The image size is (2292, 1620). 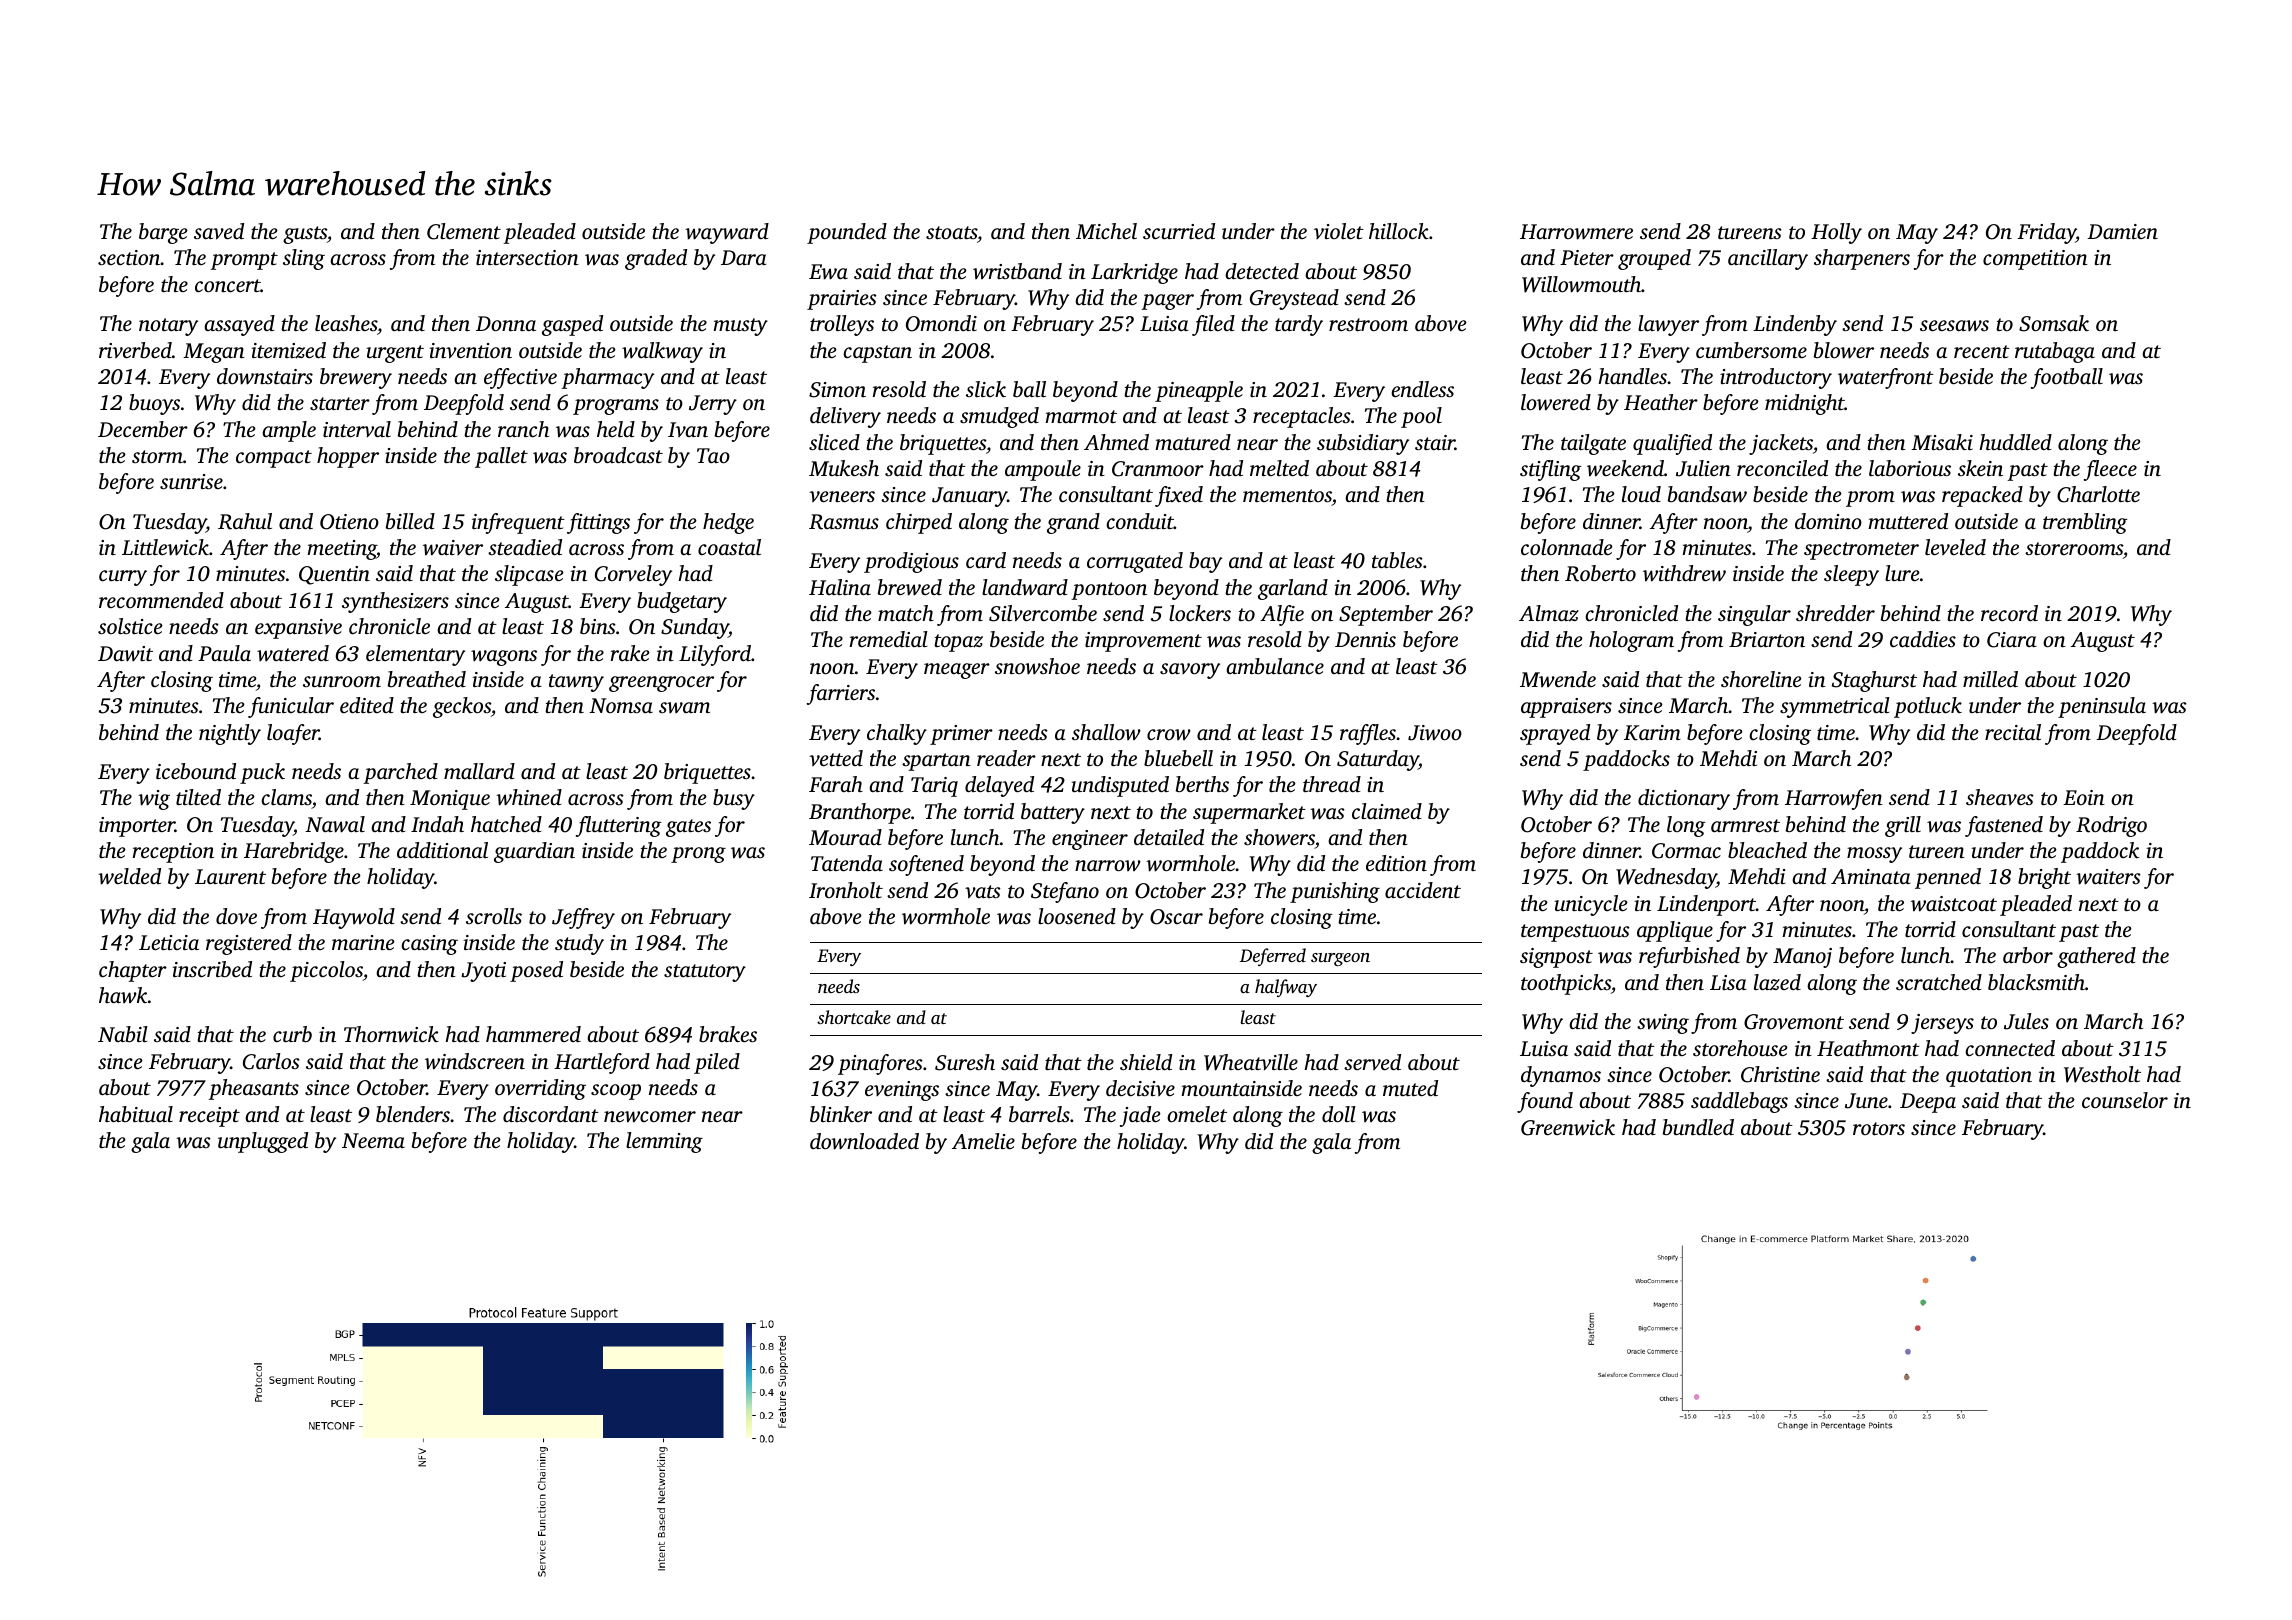 I want to click on armrest, so click(x=1745, y=825).
